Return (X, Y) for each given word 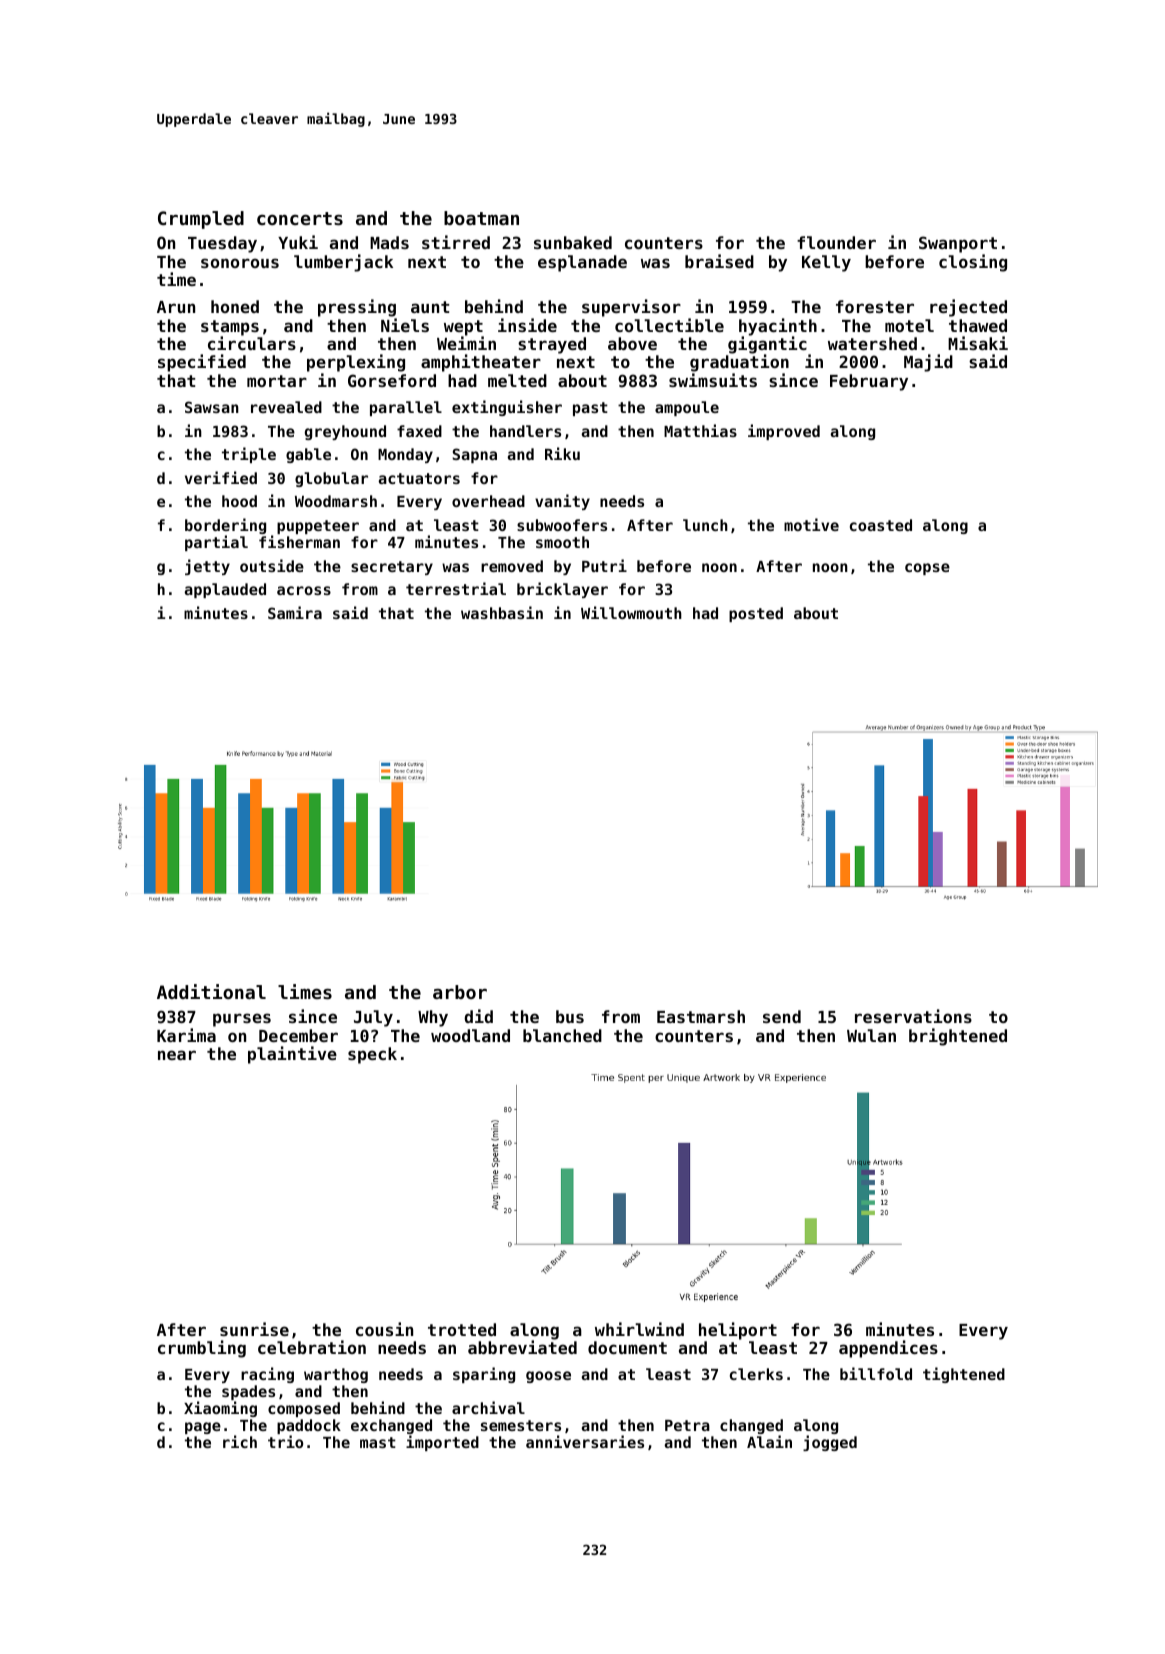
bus (570, 1016)
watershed (872, 343)
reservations (913, 1016)
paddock (309, 1426)
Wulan (871, 1035)
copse (927, 569)
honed (235, 306)
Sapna (474, 455)
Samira (295, 612)
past (590, 409)
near (177, 1055)
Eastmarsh (701, 1016)
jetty (207, 567)
